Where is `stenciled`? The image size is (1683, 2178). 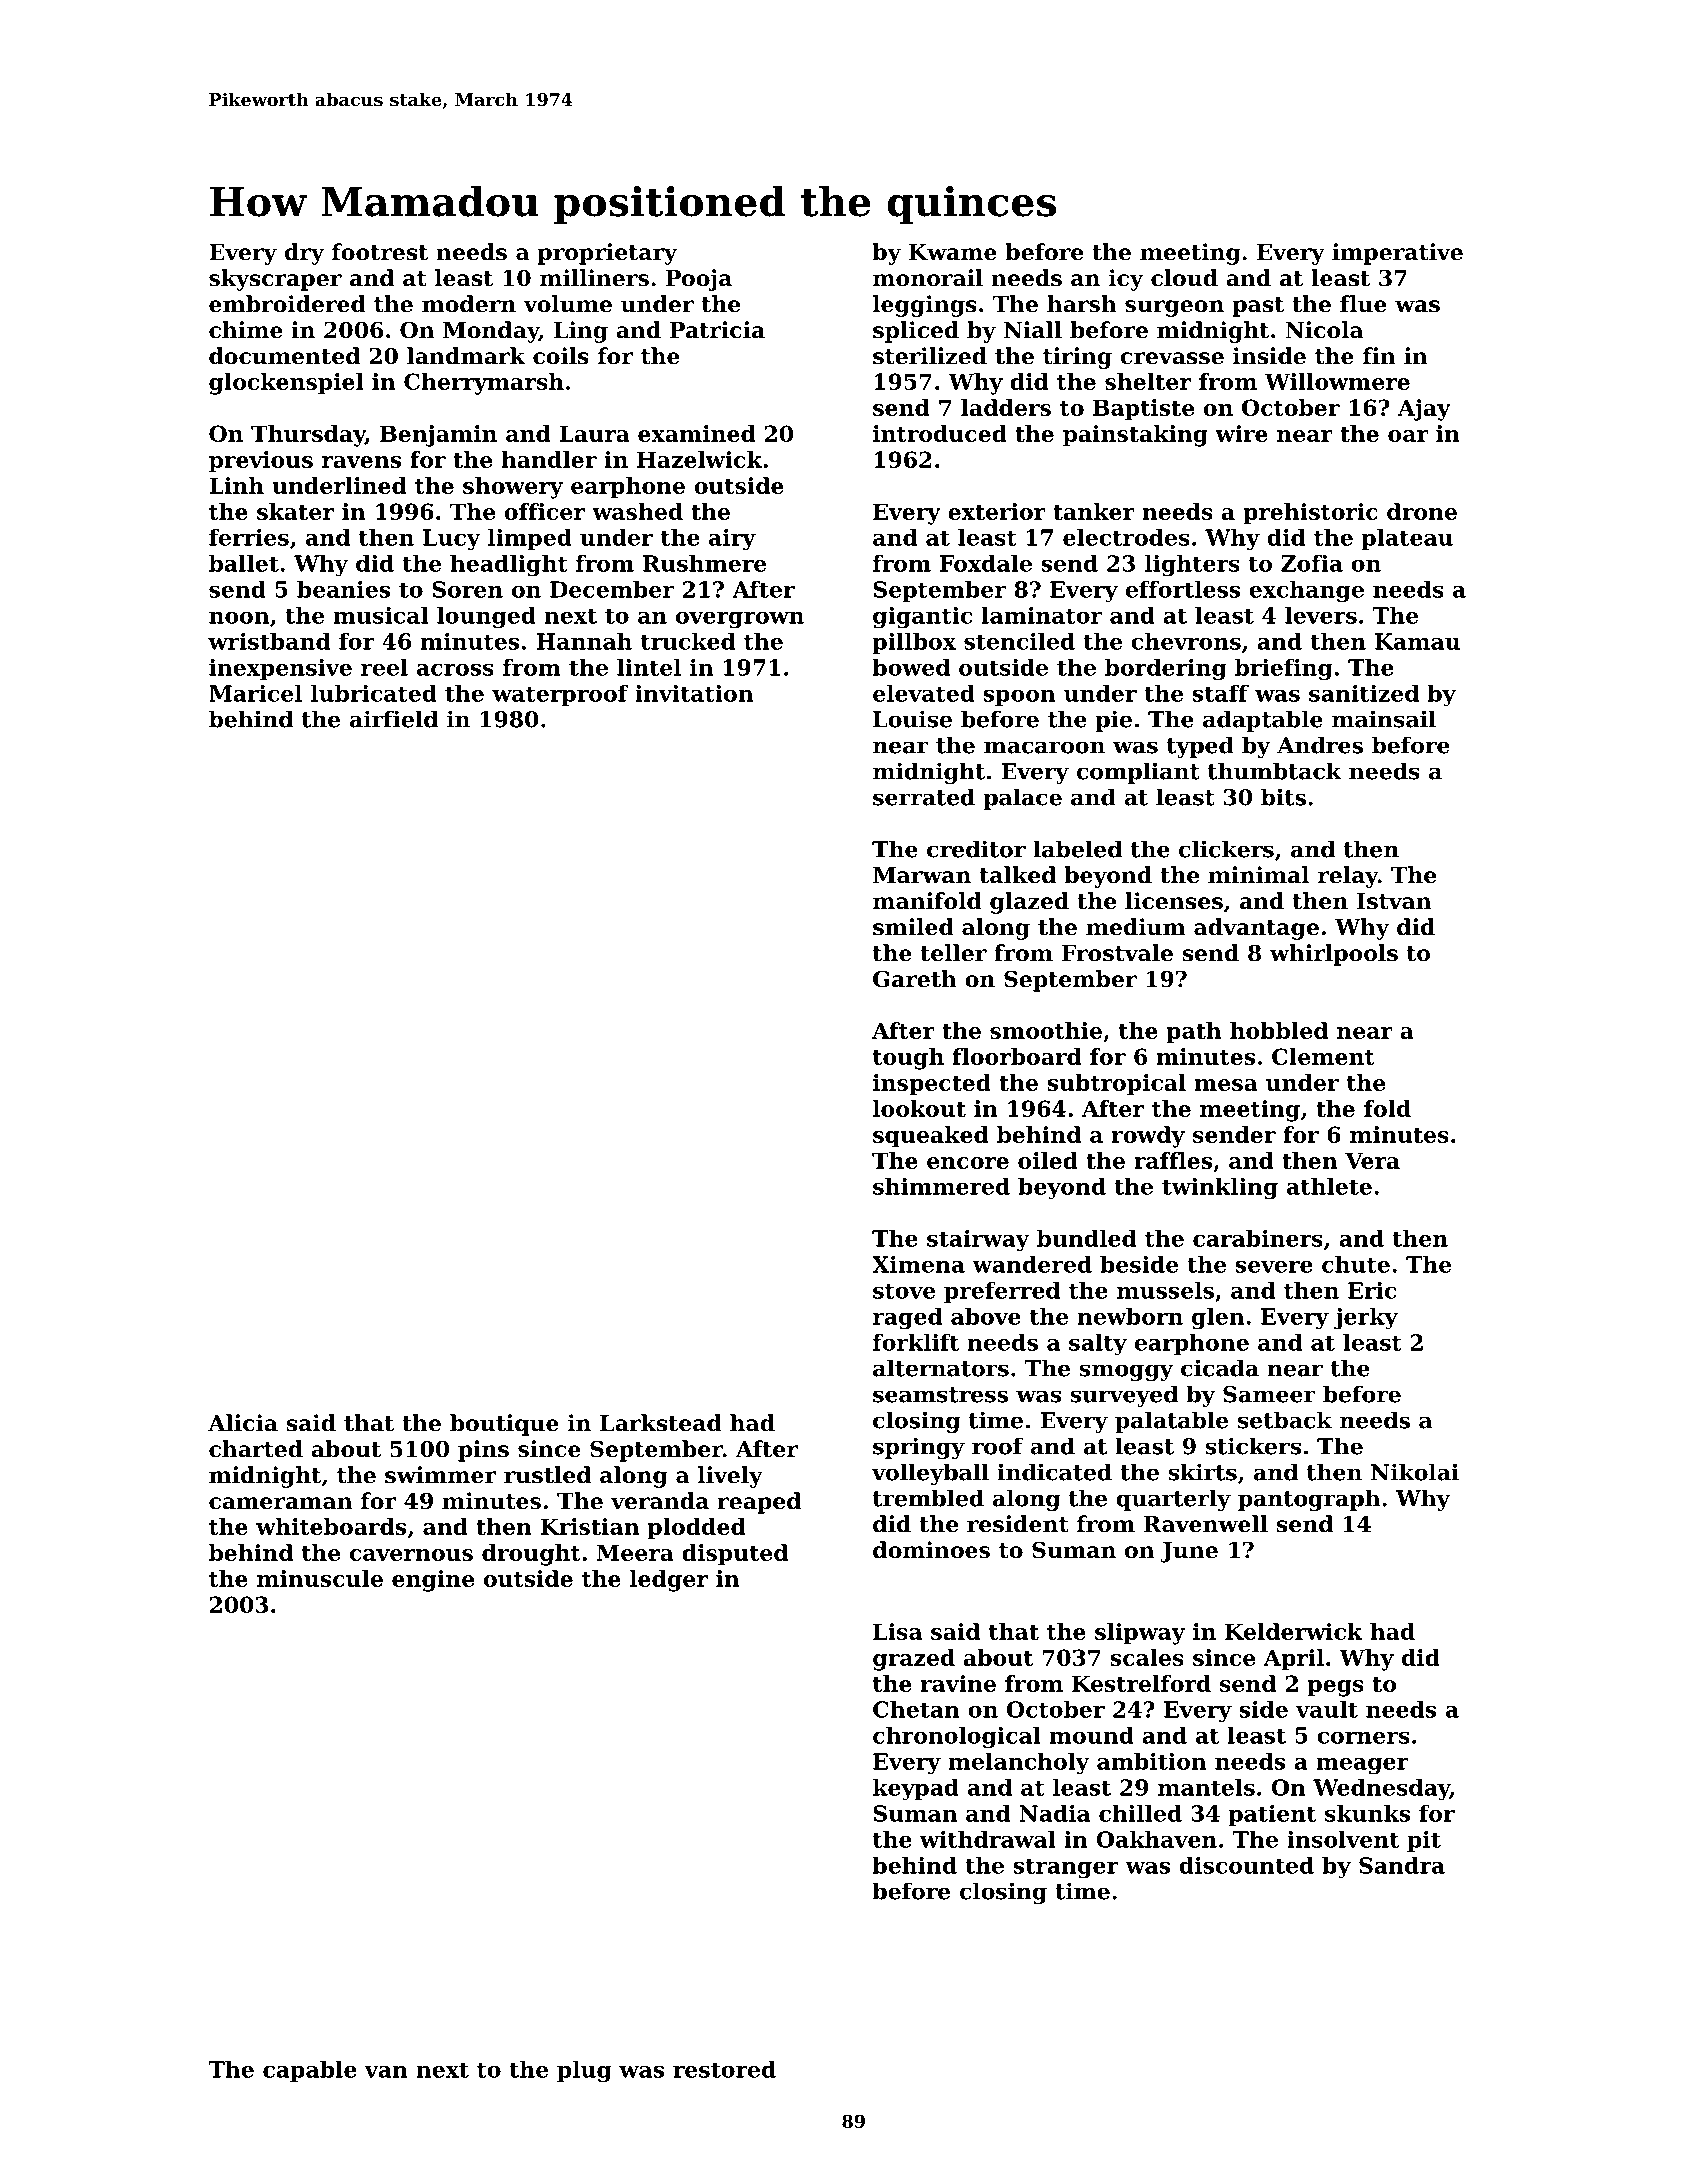 stenciled is located at coordinates (1019, 641).
